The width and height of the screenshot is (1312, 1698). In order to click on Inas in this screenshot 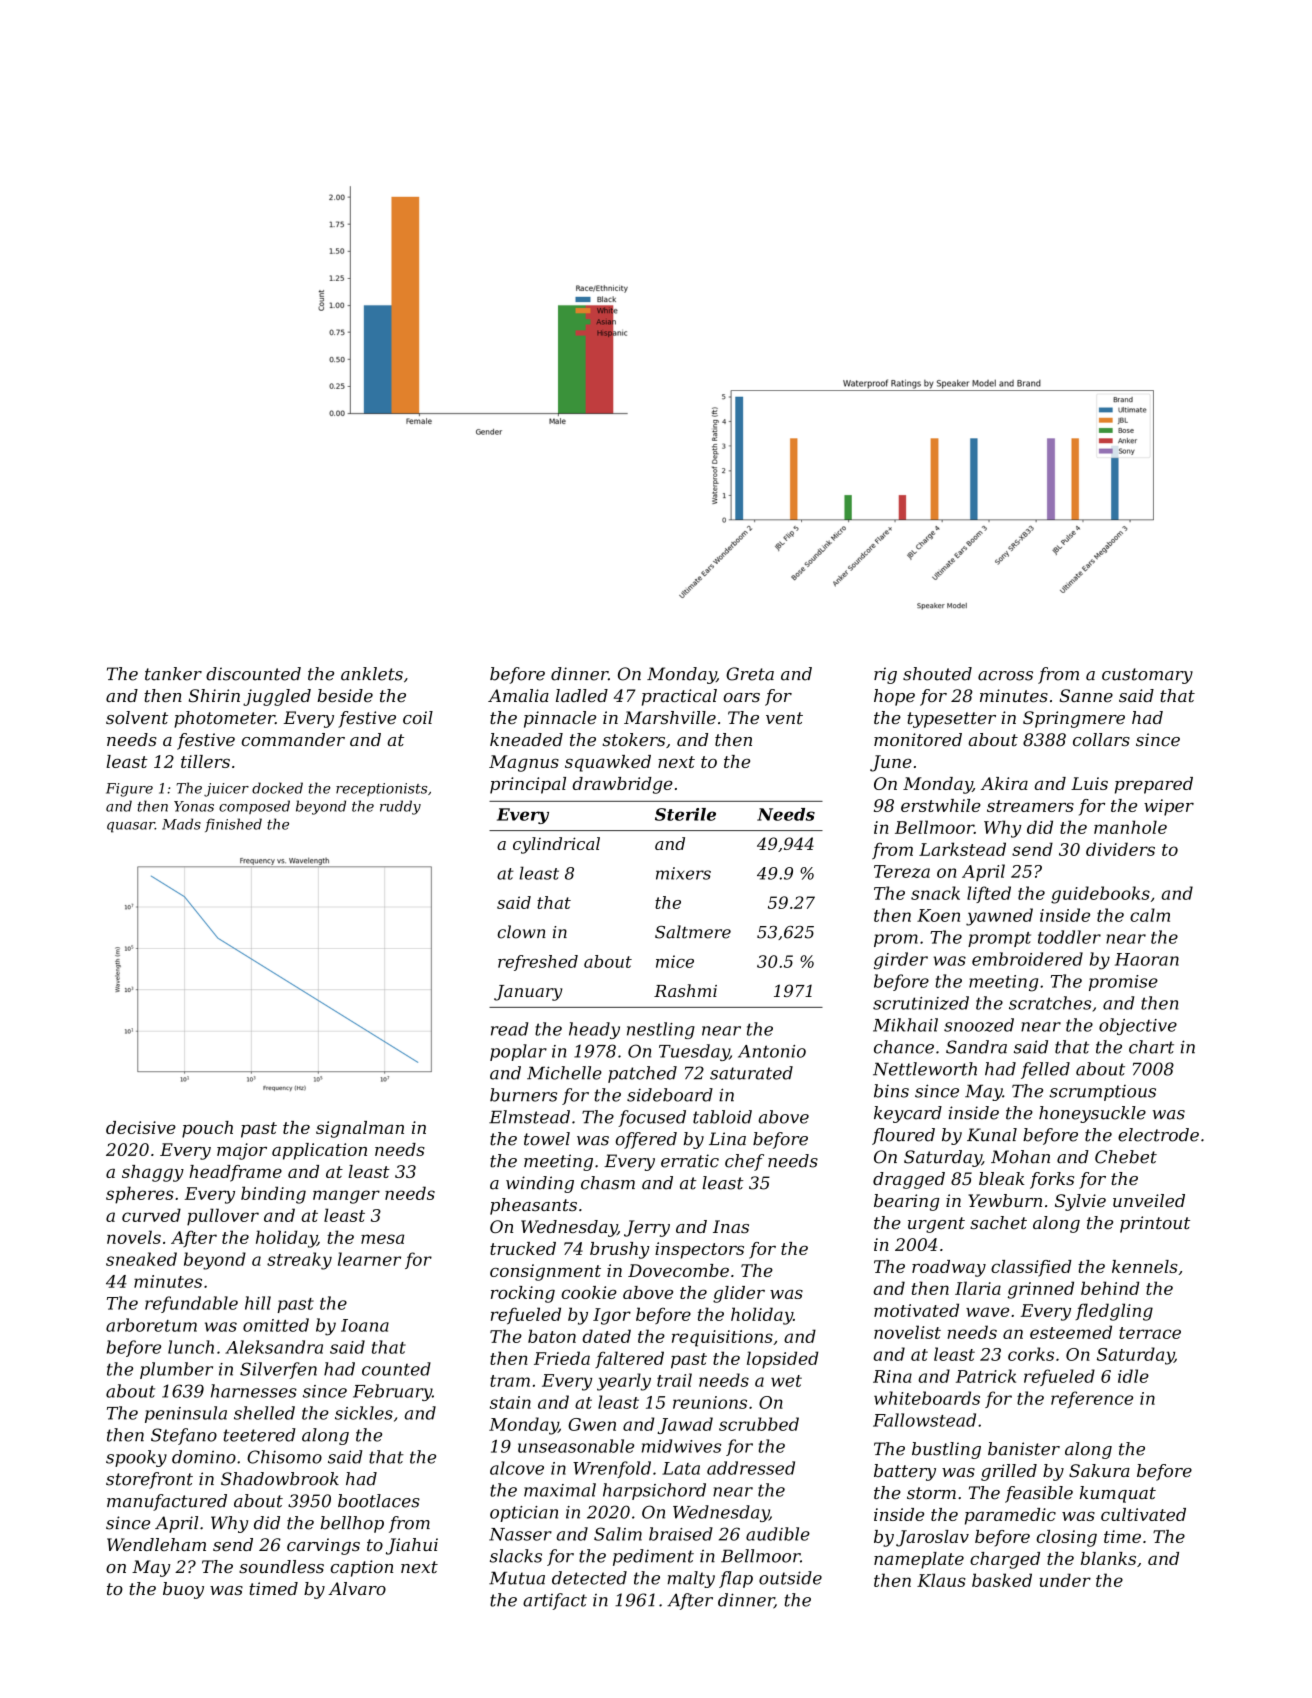, I will do `click(731, 1226)`.
